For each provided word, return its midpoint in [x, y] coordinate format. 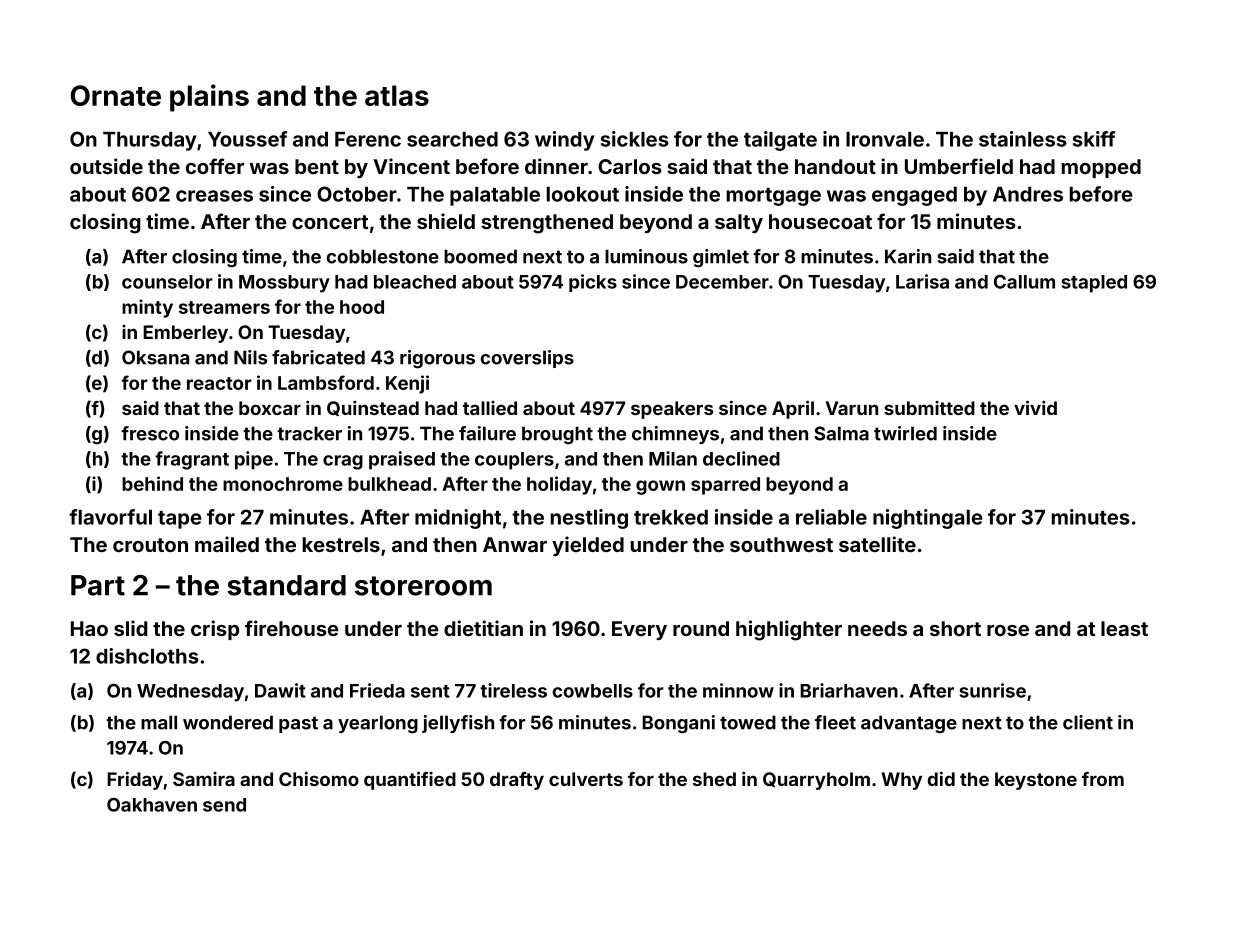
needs [877, 628]
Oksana [155, 357]
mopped [1101, 168]
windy [565, 141]
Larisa [922, 281]
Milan [673, 458]
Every [639, 630]
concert [330, 222]
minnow [738, 690]
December [722, 282]
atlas [397, 95]
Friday [135, 781]
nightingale [928, 519]
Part [98, 585]
